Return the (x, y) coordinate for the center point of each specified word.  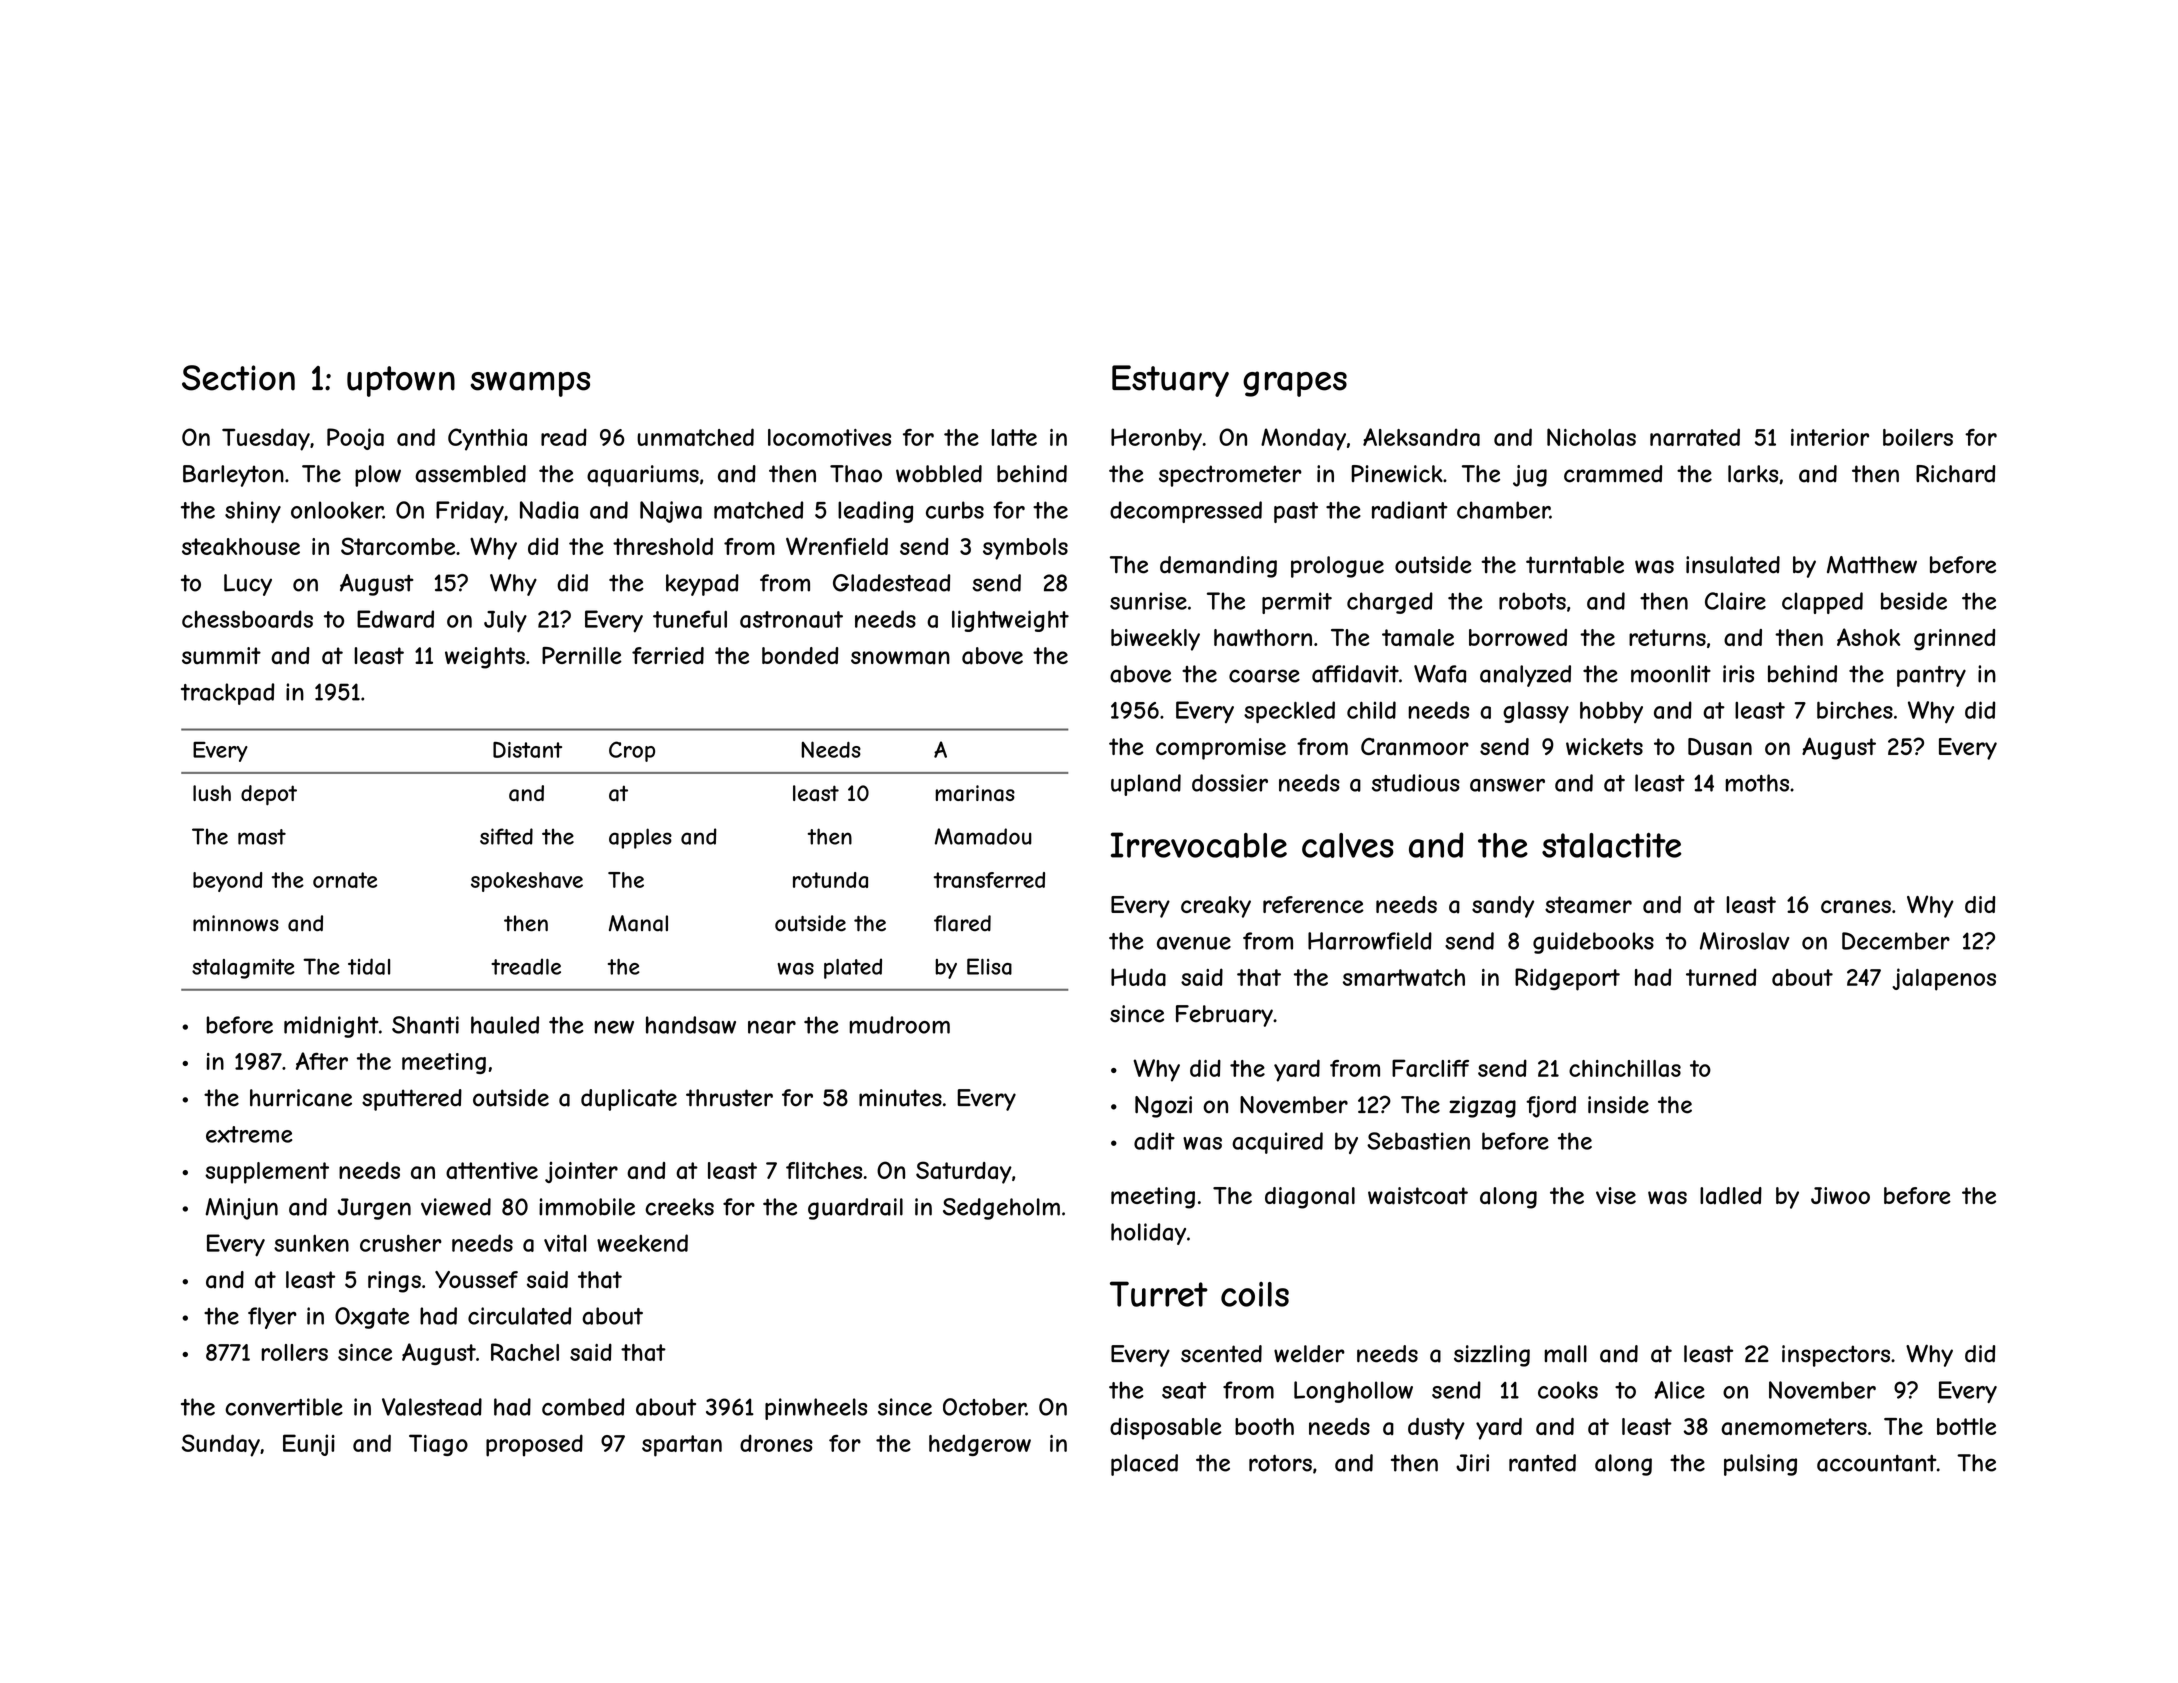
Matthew (1872, 565)
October (984, 1407)
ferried (668, 655)
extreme (249, 1134)
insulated (1733, 565)
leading (875, 512)
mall (1565, 1354)
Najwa (671, 512)
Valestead (432, 1407)
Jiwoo (1840, 1195)
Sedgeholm (1001, 1209)
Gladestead (891, 583)
